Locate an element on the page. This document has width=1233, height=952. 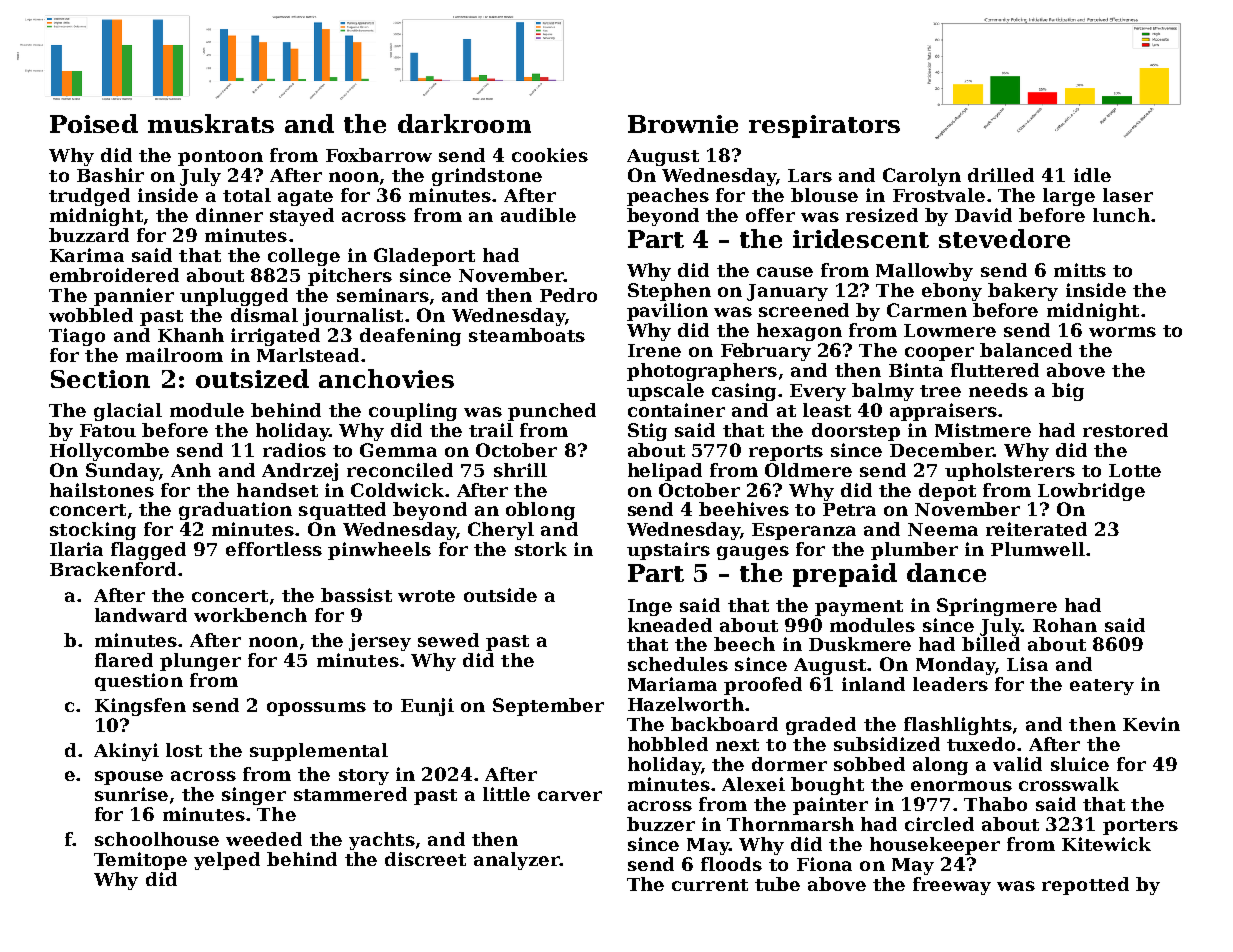
fluttered is located at coordinates (995, 370).
